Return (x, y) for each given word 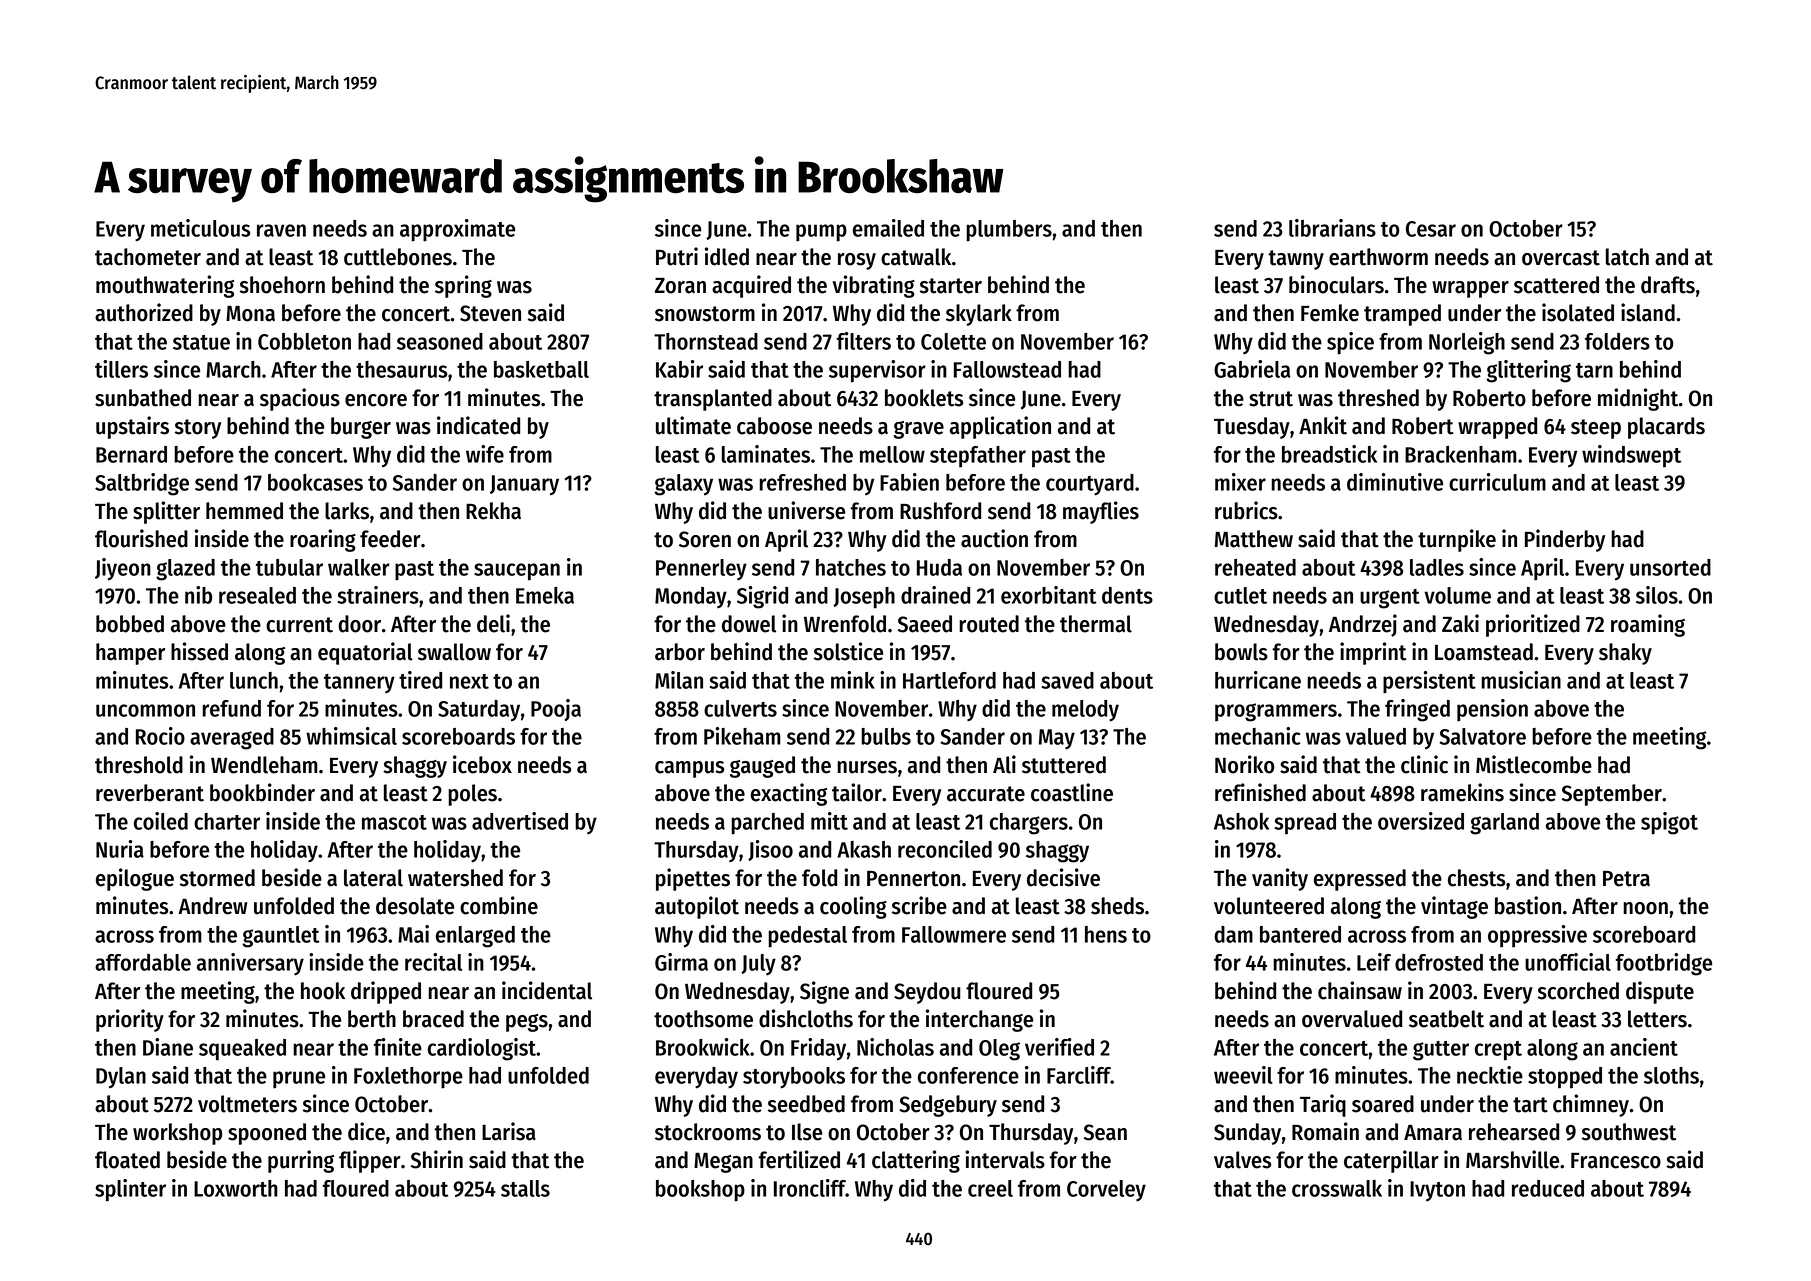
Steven (490, 313)
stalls (525, 1188)
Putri (677, 256)
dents (1127, 595)
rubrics (1246, 510)
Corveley (1106, 1191)
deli (493, 623)
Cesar (1431, 229)
